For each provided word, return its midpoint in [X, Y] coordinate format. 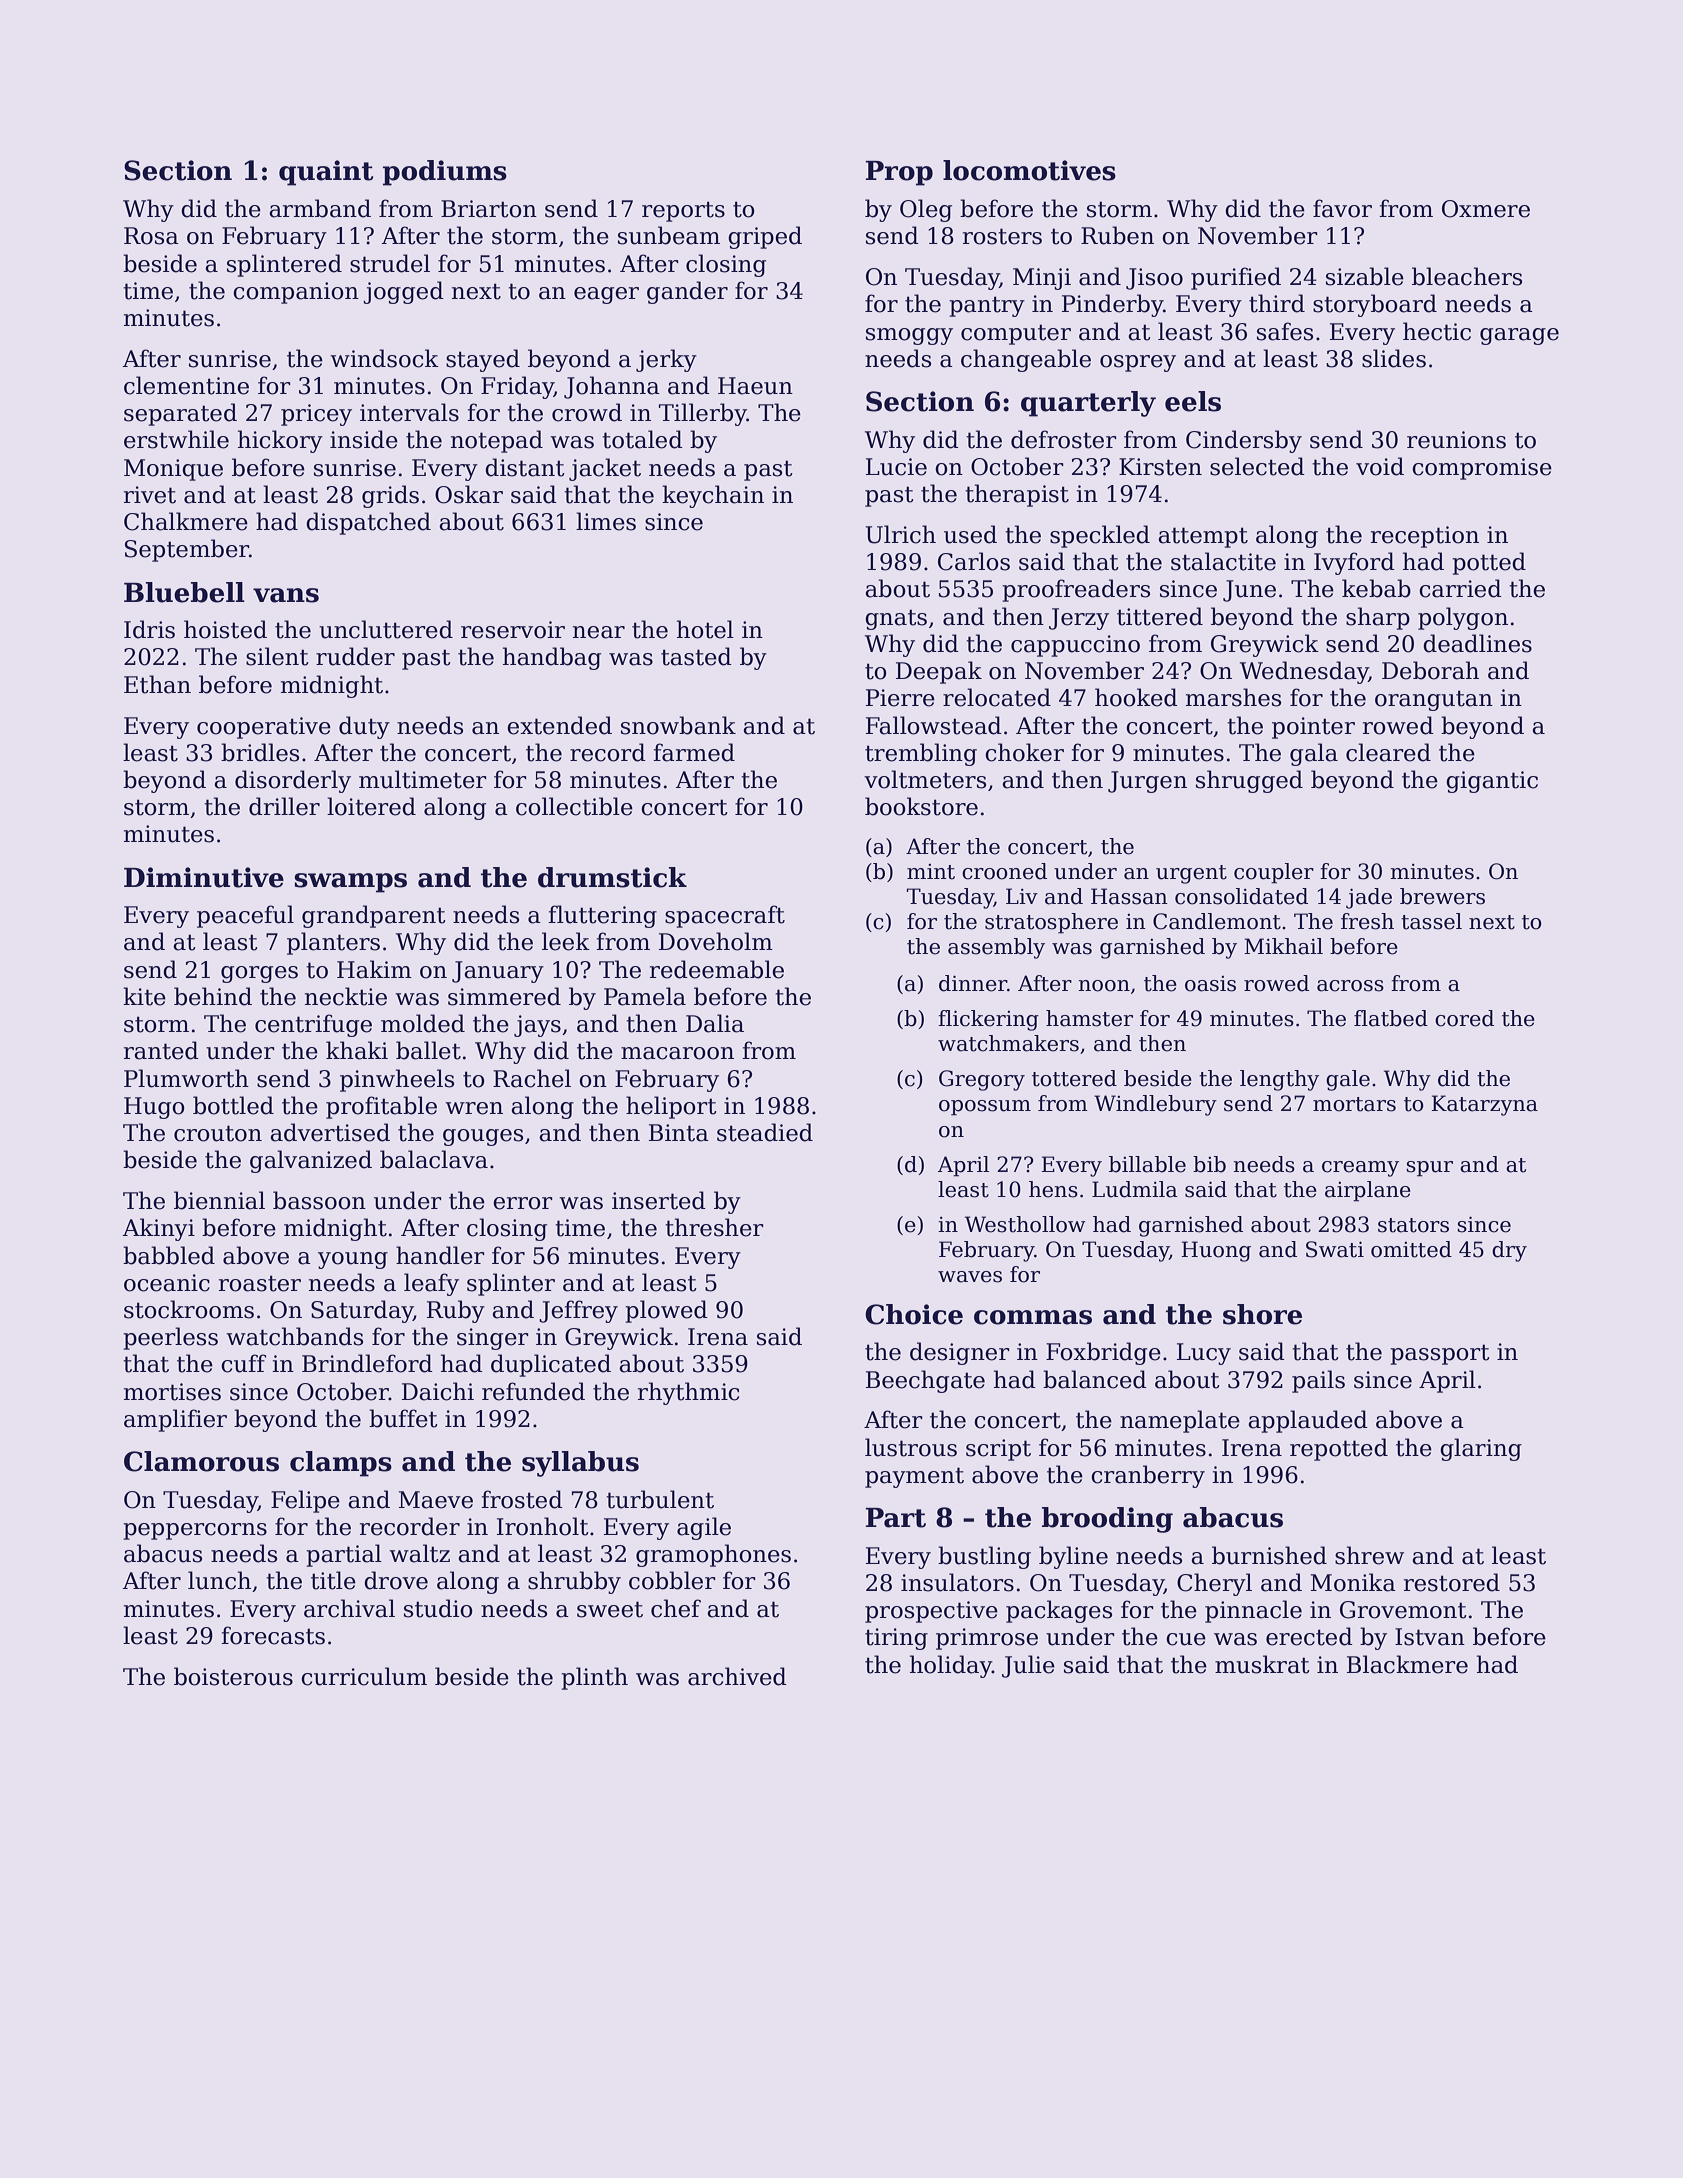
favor [1342, 208]
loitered [371, 806]
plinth [594, 1678]
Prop [899, 173]
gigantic [1492, 782]
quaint [326, 173]
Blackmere [1407, 1664]
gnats [896, 619]
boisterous [233, 1676]
